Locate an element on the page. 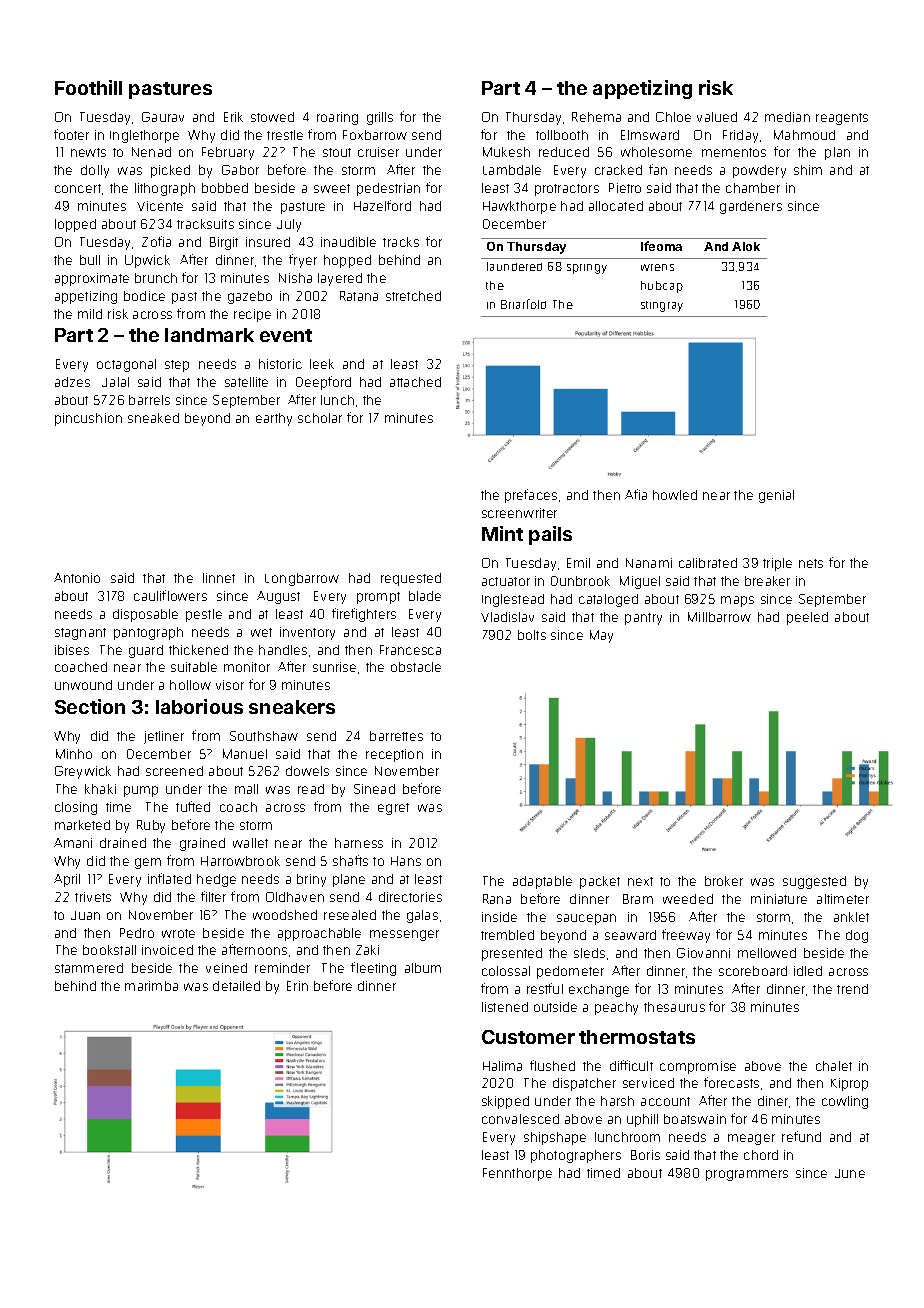 Image resolution: width=924 pixels, height=1308 pixels. bolts is located at coordinates (532, 635).
